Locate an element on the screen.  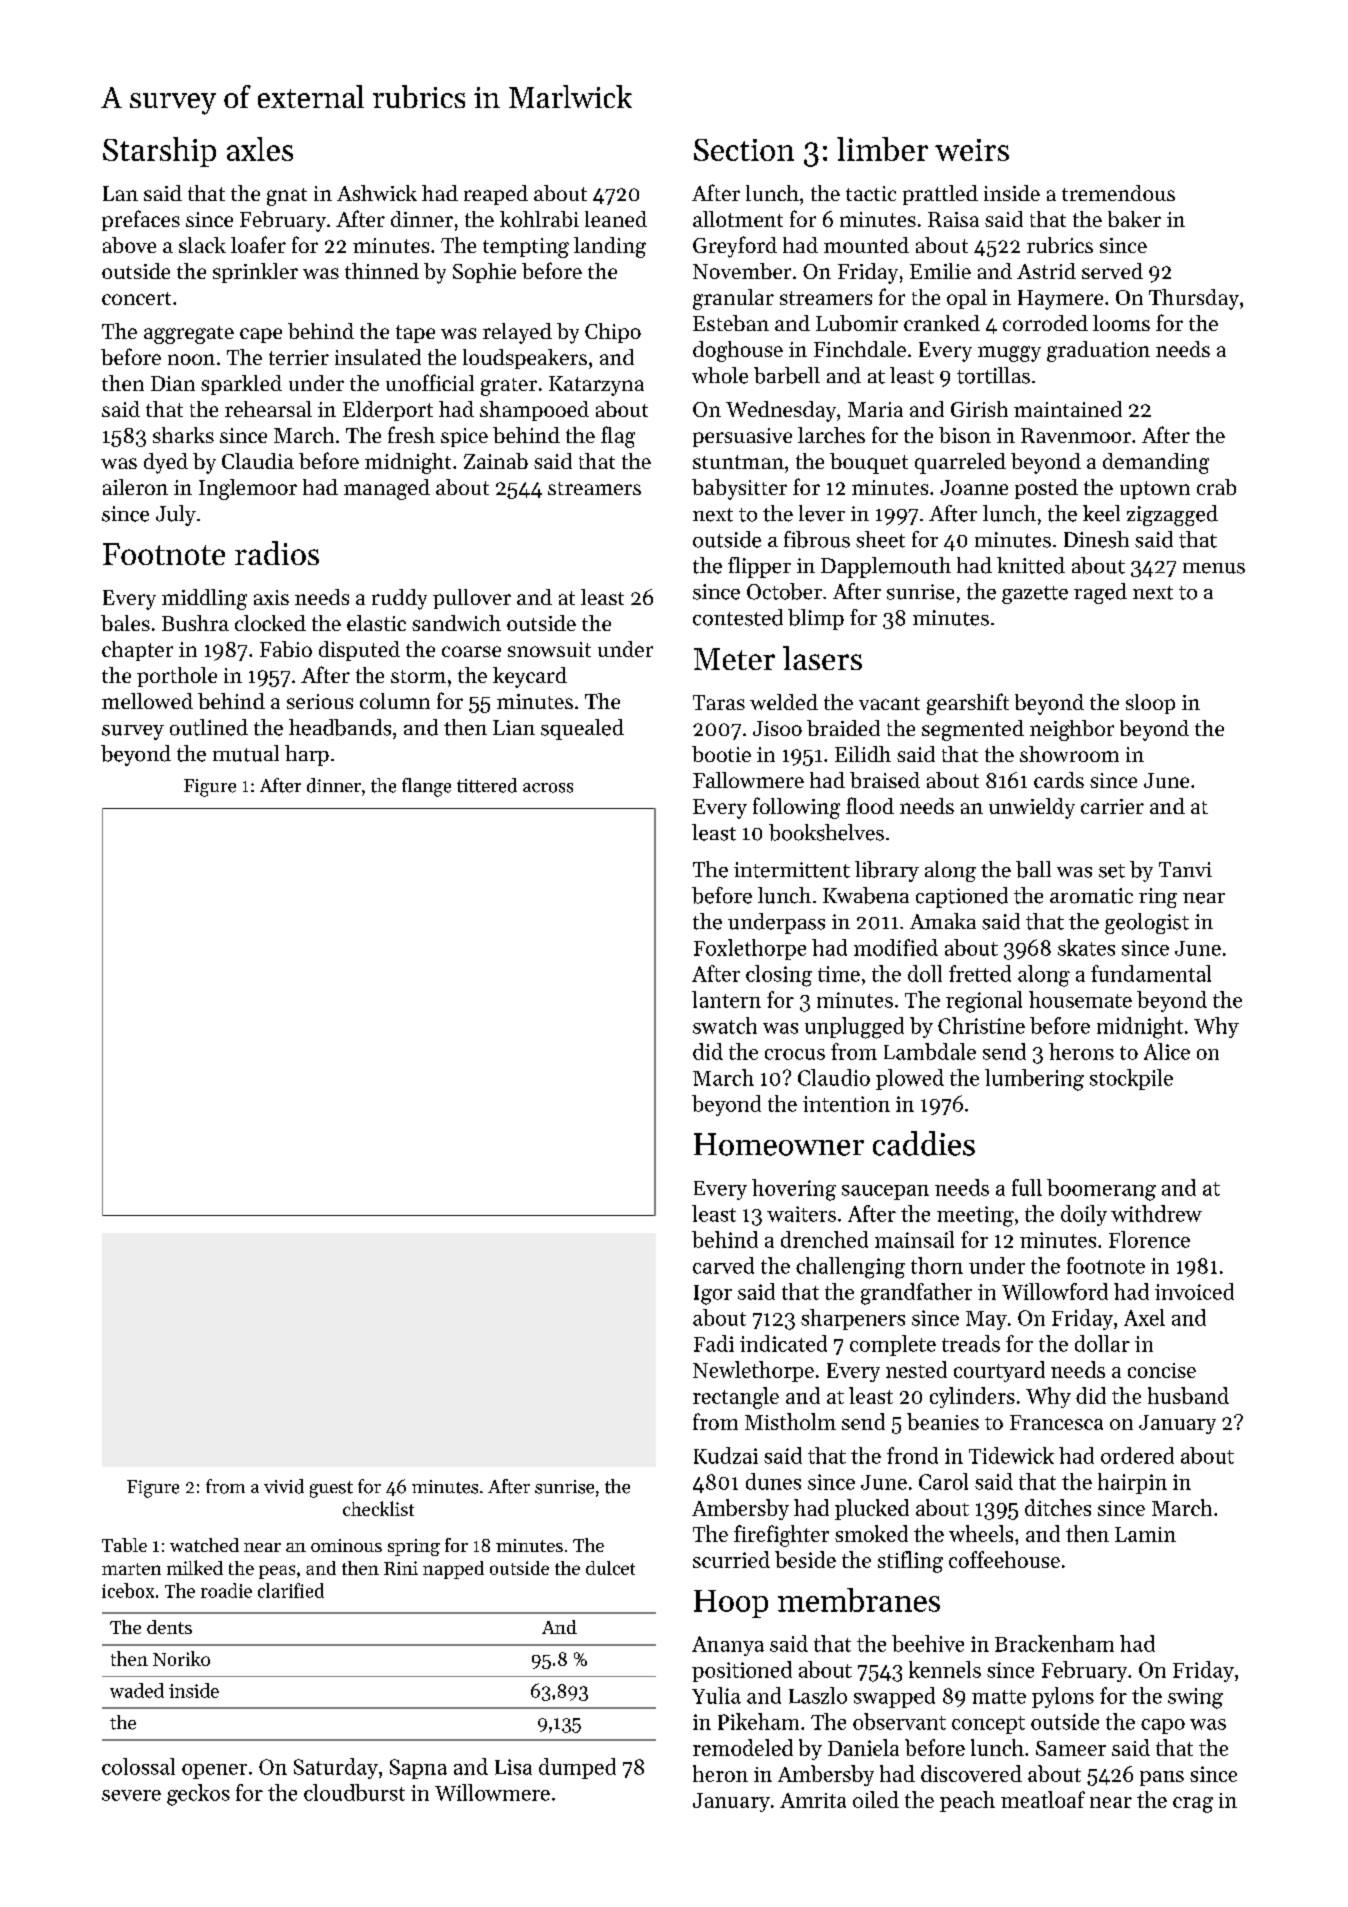
Joanne is located at coordinates (974, 487).
